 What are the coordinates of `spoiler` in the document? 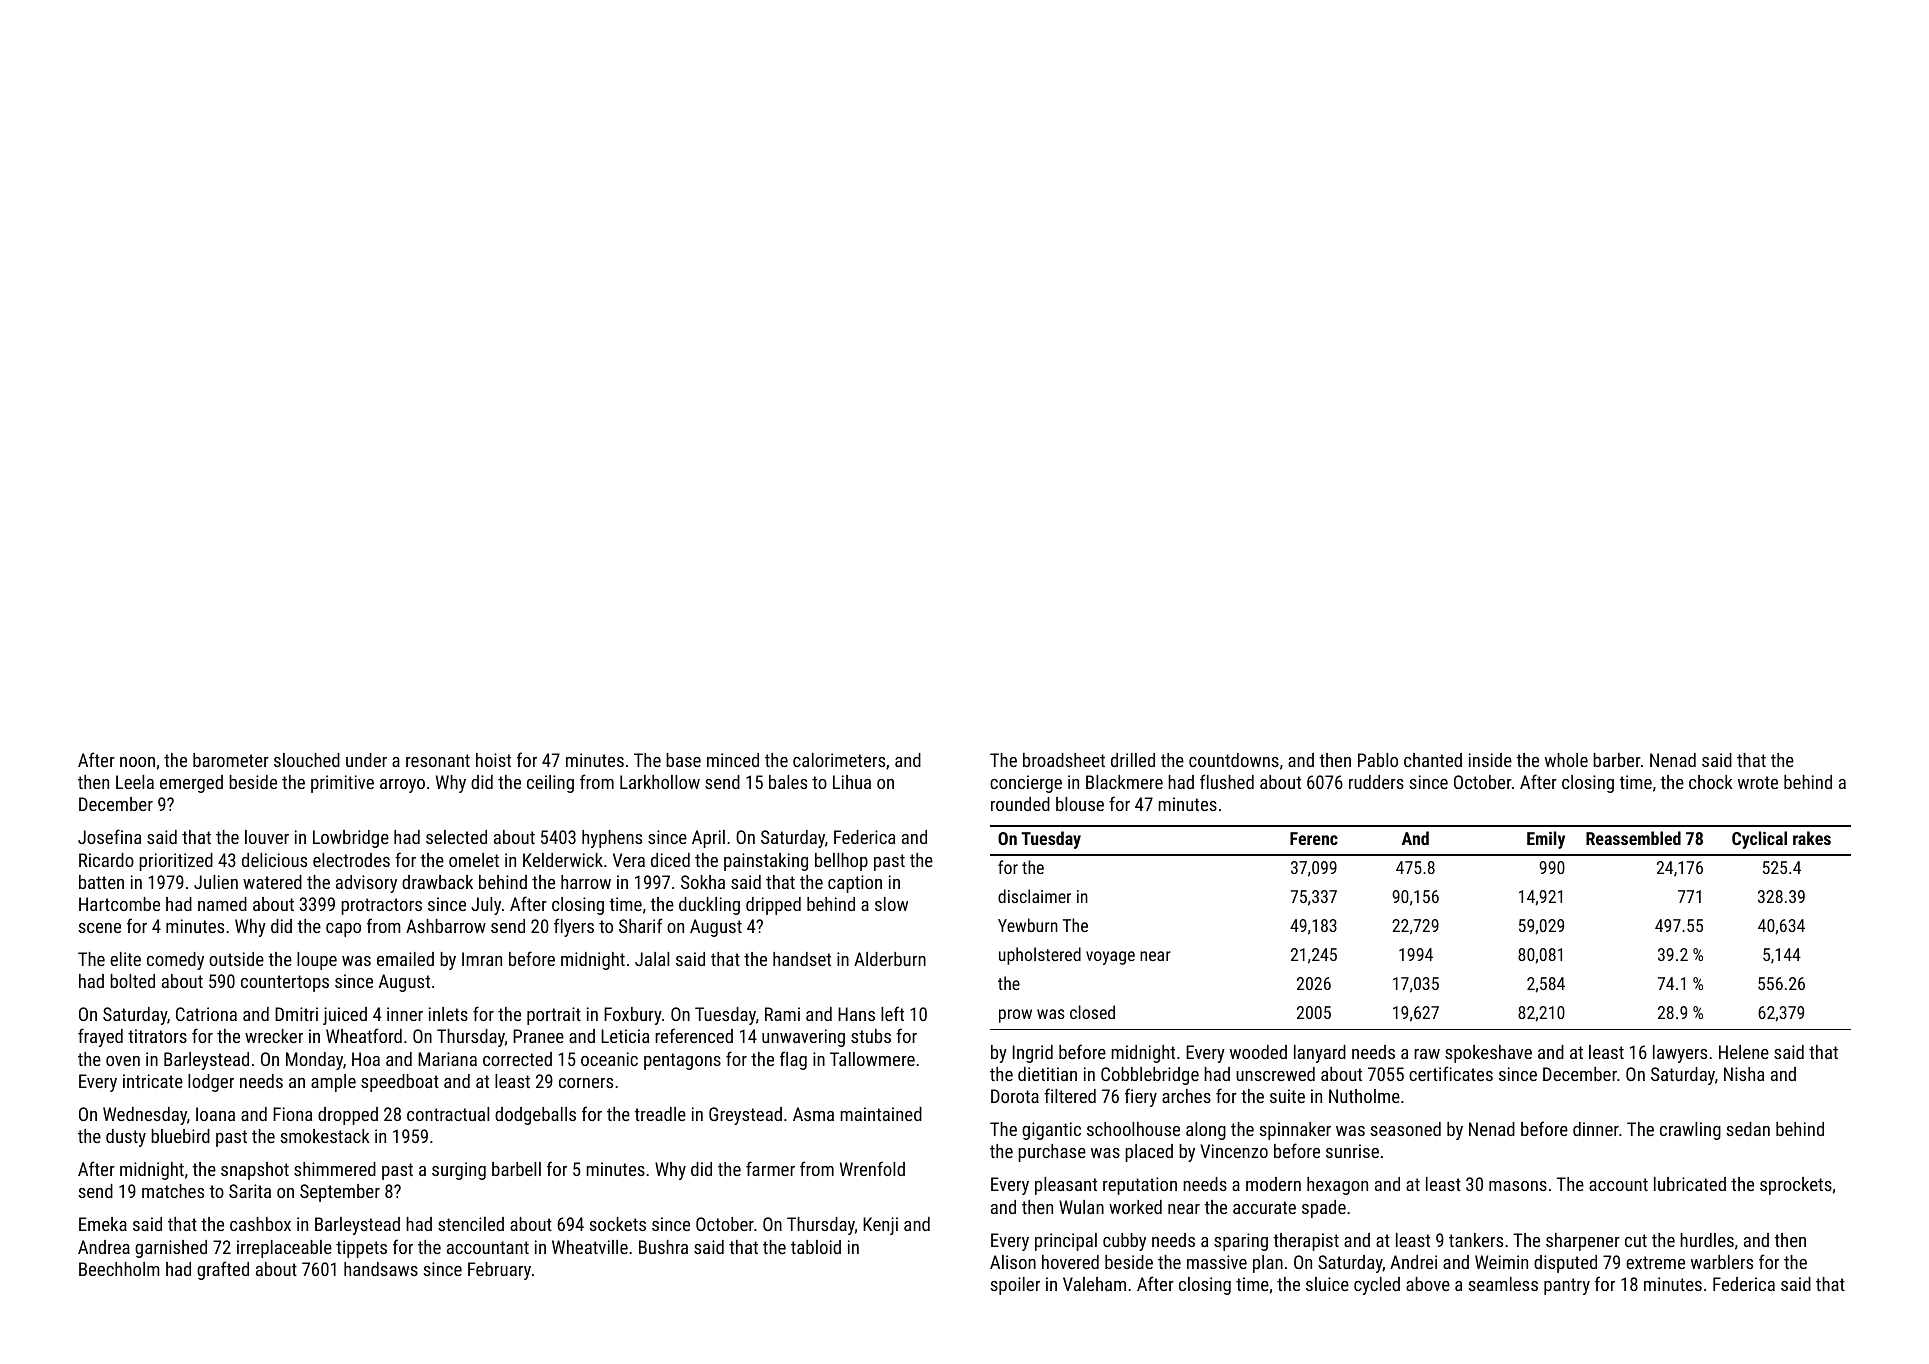 It's located at (1015, 1286).
